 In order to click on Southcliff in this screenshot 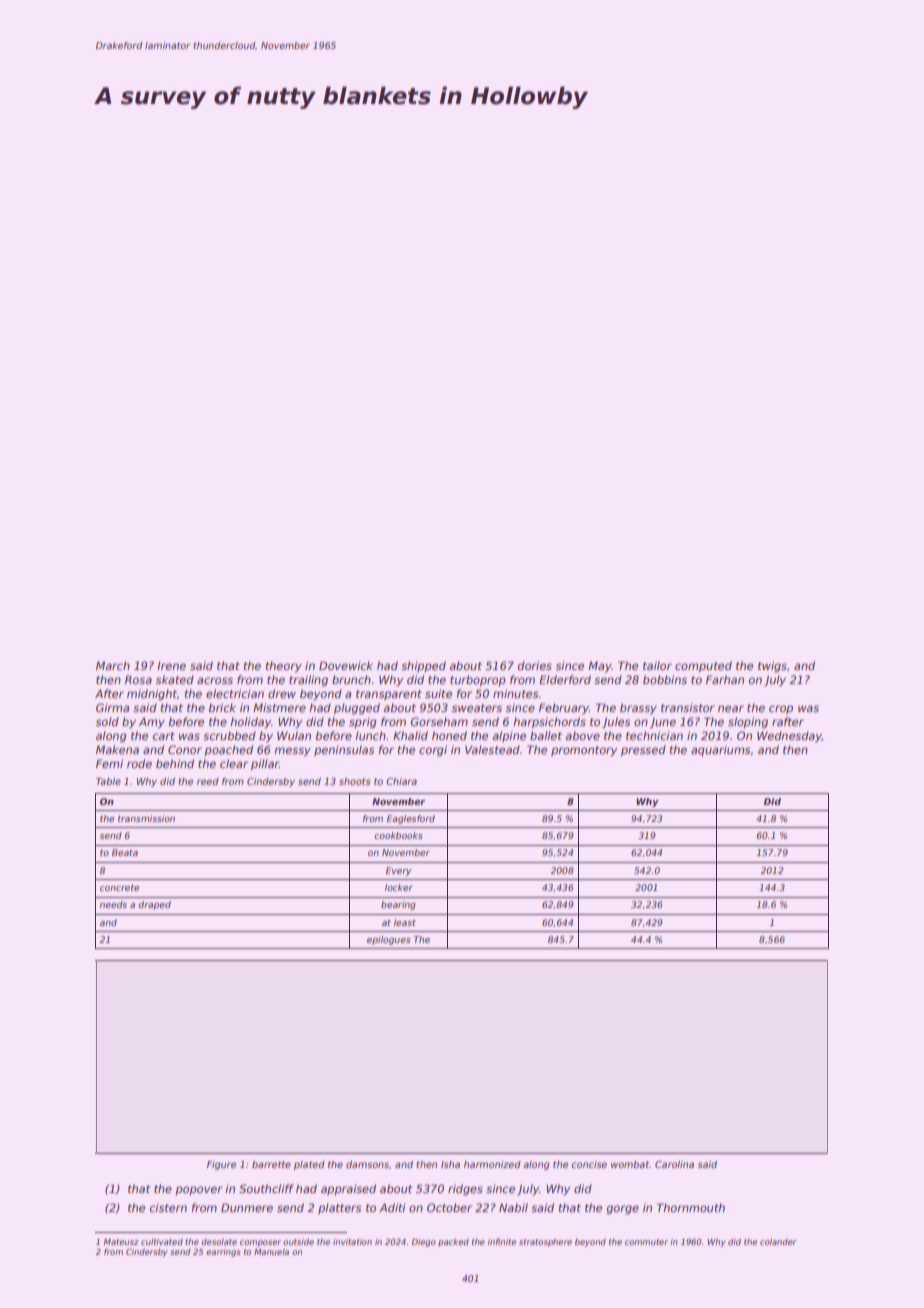, I will do `click(266, 1188)`.
